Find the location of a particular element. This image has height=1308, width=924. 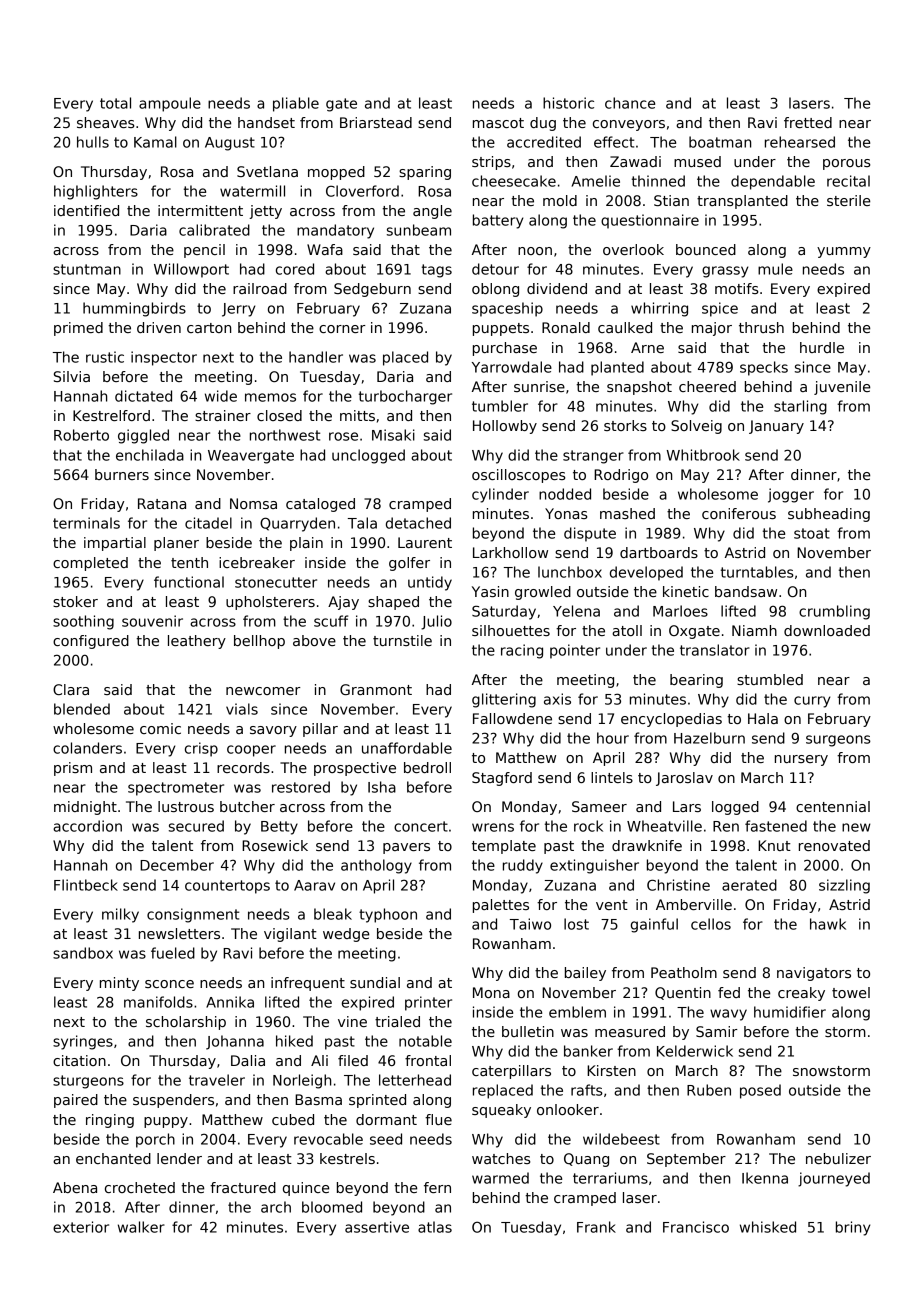

August is located at coordinates (230, 144).
